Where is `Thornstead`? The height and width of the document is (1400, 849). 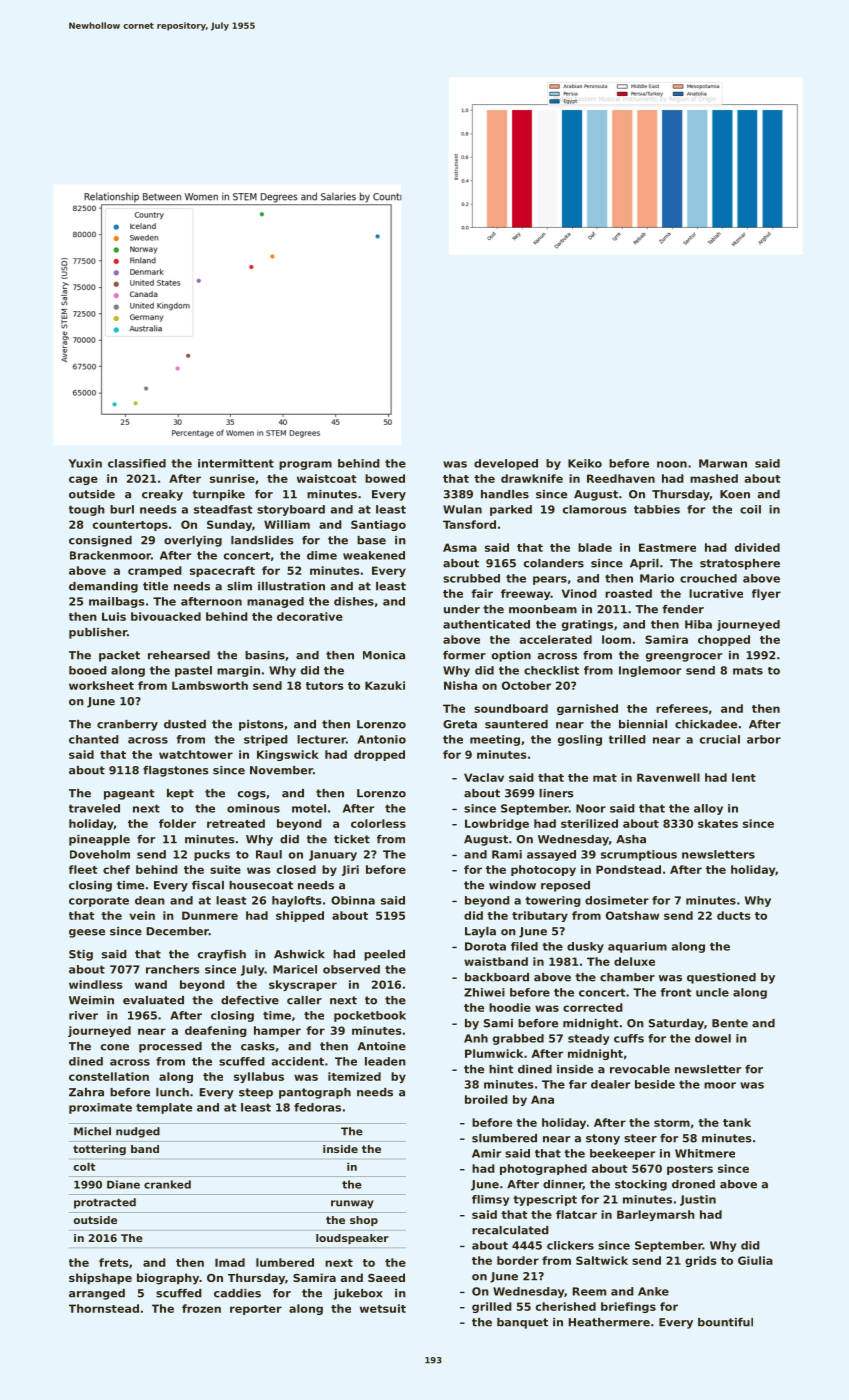
Thornstead is located at coordinates (104, 1308).
